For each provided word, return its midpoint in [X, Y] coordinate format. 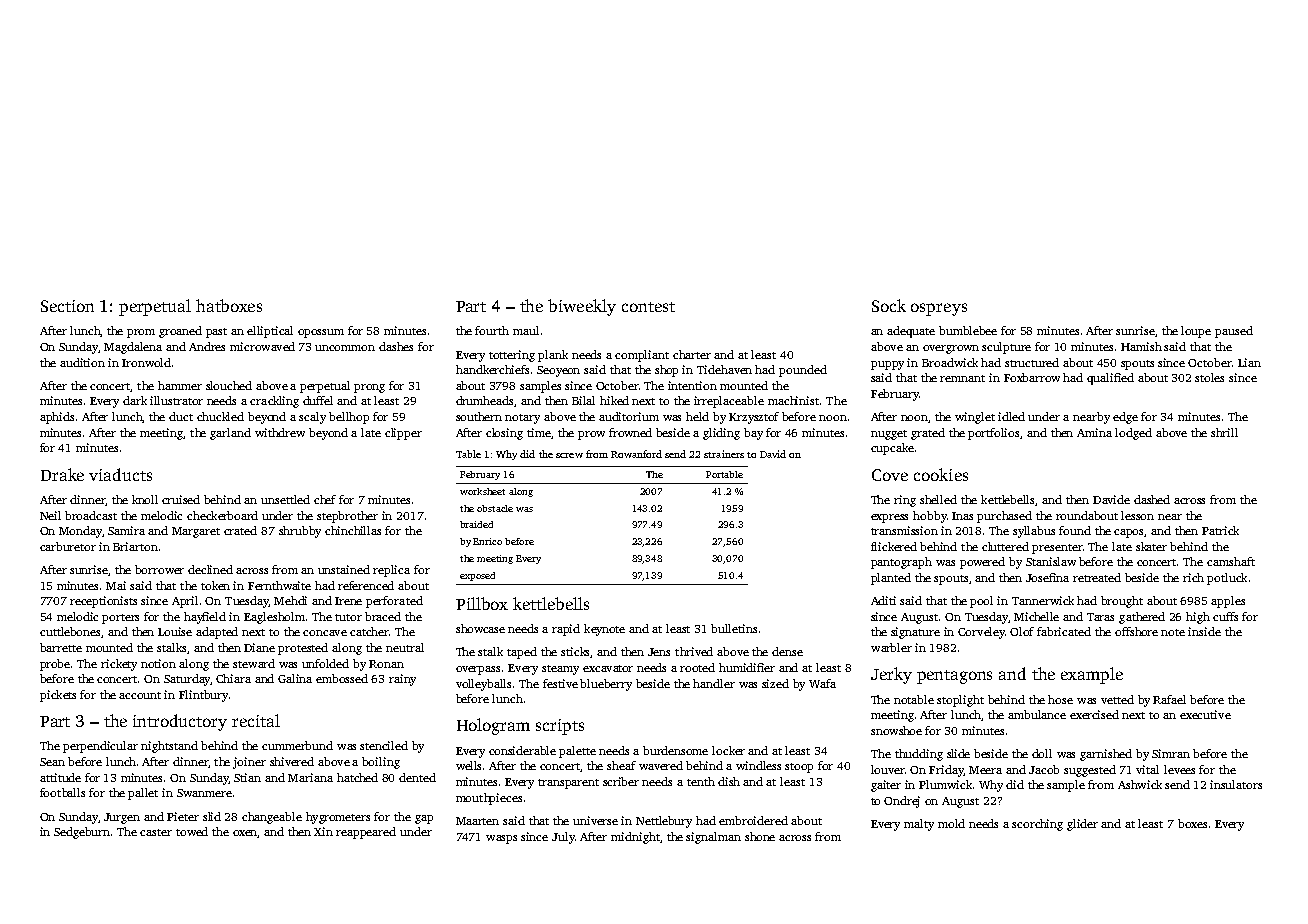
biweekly [582, 307]
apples [1228, 602]
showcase [480, 628]
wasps [501, 839]
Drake [62, 474]
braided [476, 524]
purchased [1004, 517]
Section [67, 306]
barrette [61, 647]
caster [156, 832]
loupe [1196, 332]
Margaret [196, 532]
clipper [403, 434]
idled [1011, 416]
